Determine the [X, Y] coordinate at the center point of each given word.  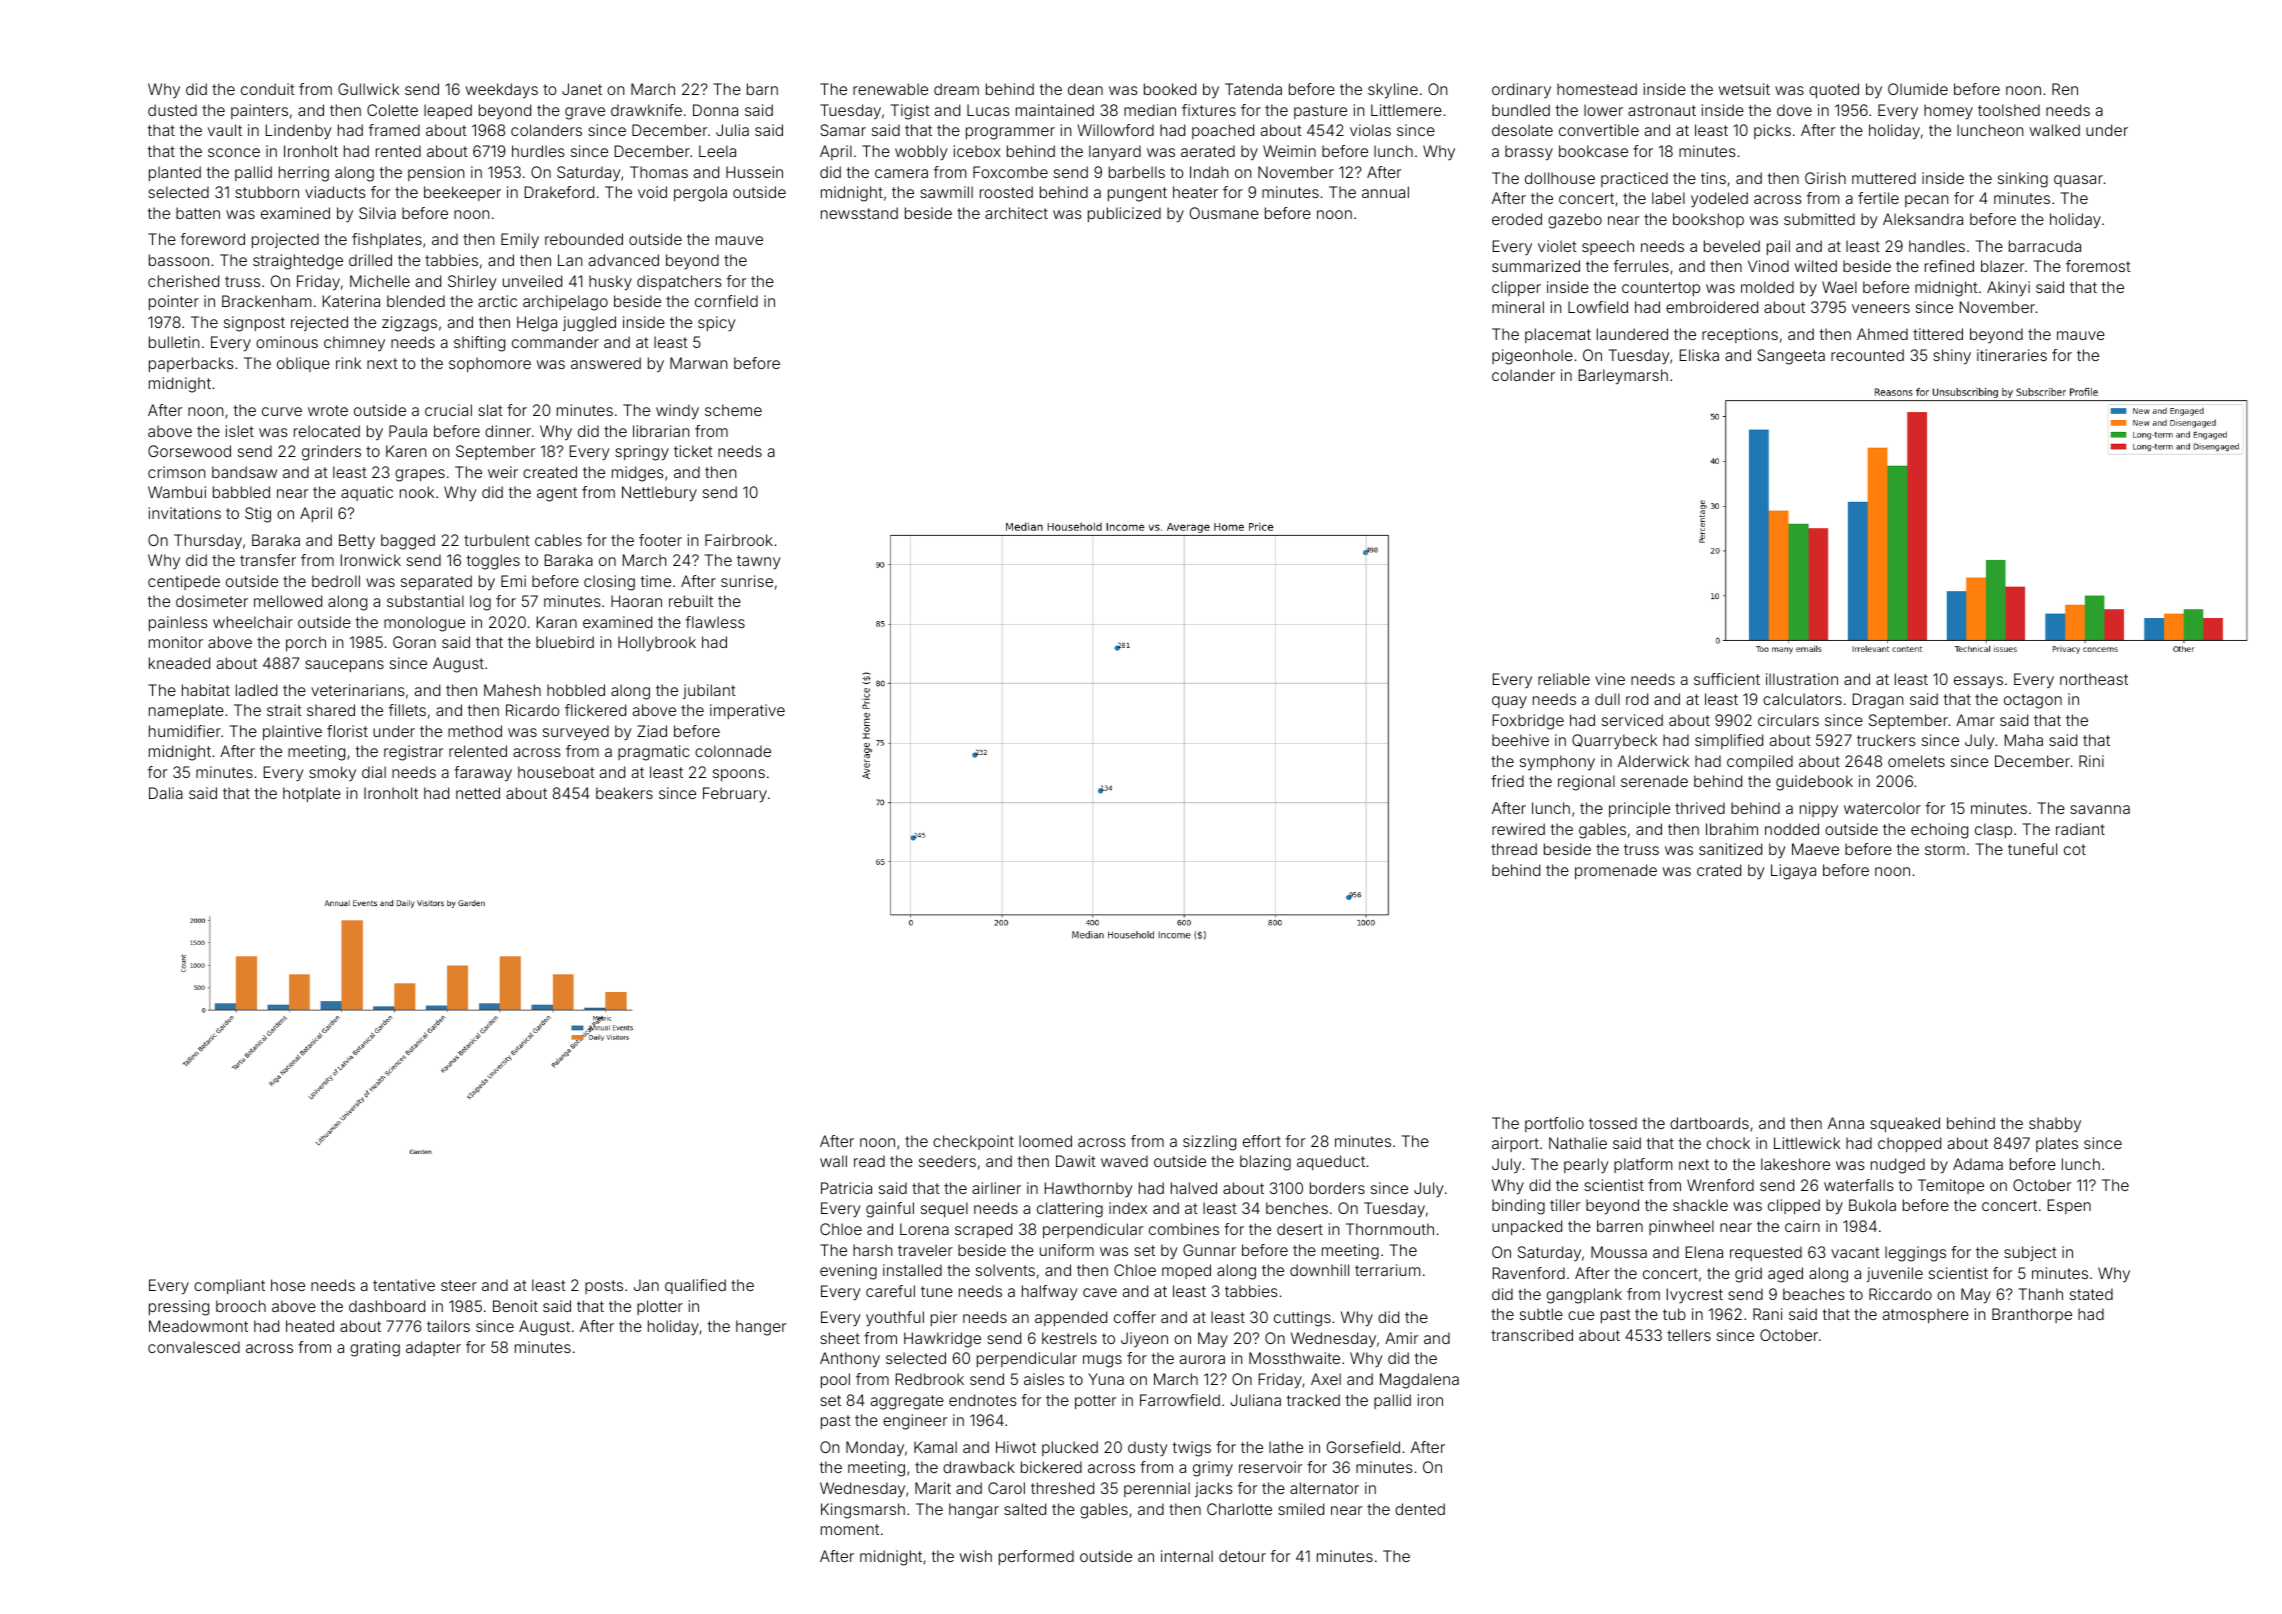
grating [375, 1349]
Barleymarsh [1623, 377]
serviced [1632, 720]
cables [558, 540]
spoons [739, 775]
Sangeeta [1791, 357]
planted [175, 173]
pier [944, 1318]
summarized [1536, 266]
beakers [624, 793]
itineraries [2012, 355]
